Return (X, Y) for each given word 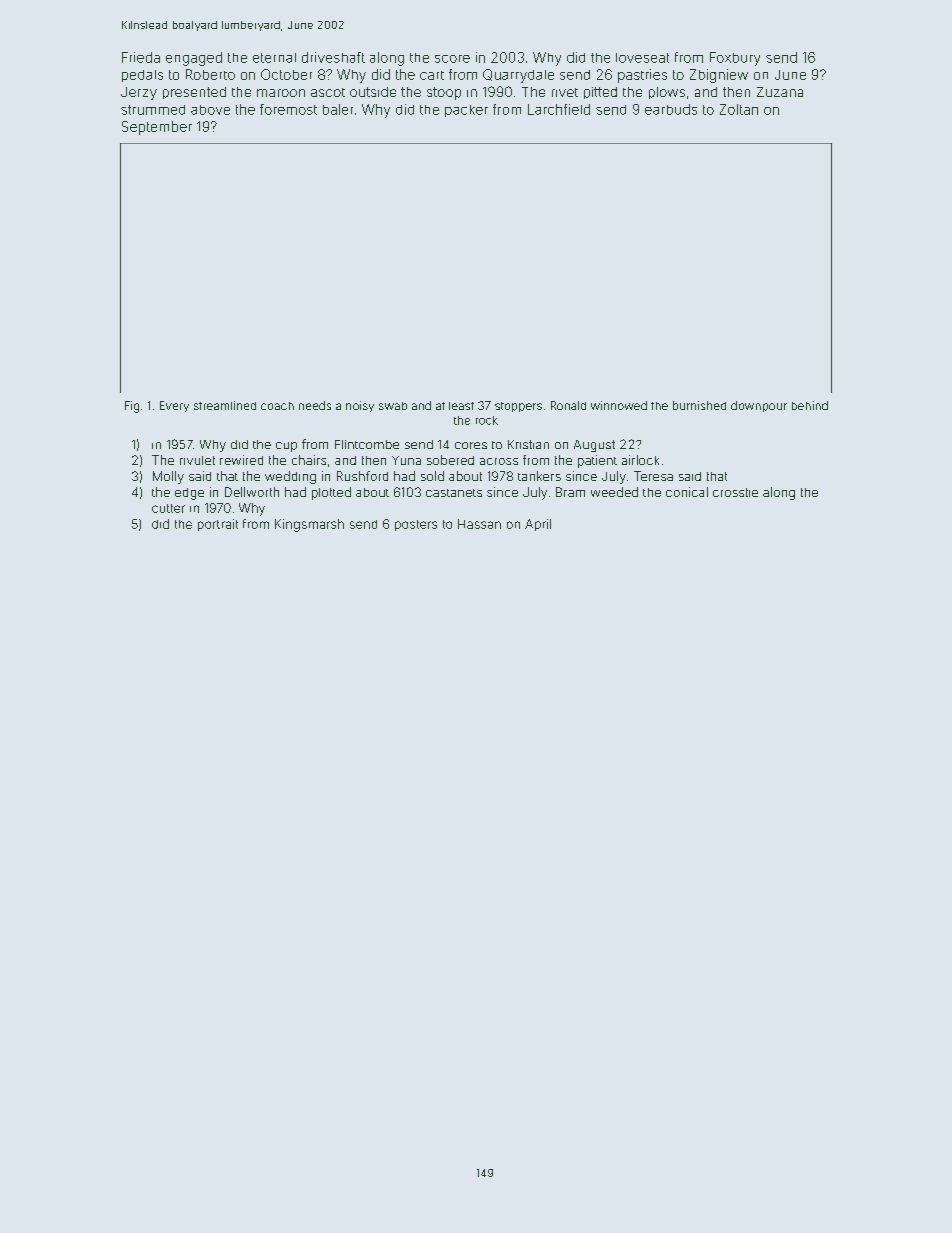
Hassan (479, 524)
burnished (699, 405)
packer (466, 111)
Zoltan (739, 109)
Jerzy (139, 93)
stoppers (518, 407)
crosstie (735, 492)
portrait (218, 525)
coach (277, 406)
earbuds (671, 109)
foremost (288, 109)
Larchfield (559, 109)
